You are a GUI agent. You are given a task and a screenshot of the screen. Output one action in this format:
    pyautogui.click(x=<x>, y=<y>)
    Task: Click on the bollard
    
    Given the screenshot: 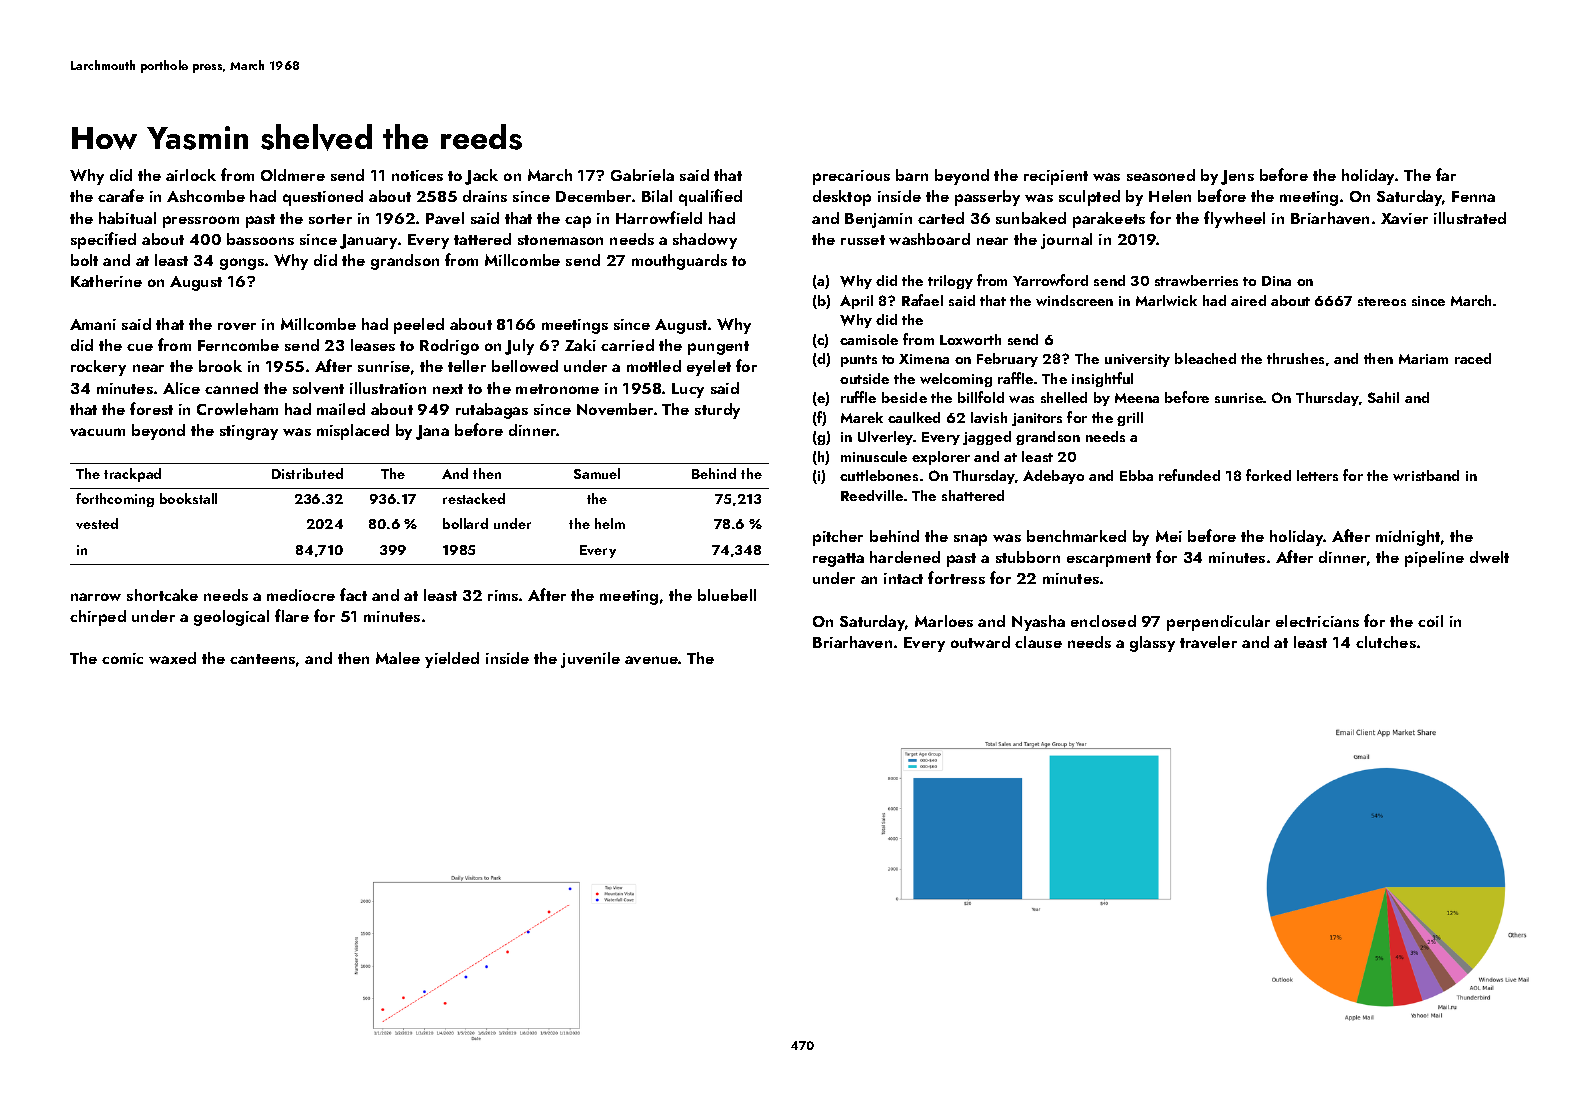 What is the action you would take?
    pyautogui.click(x=465, y=523)
